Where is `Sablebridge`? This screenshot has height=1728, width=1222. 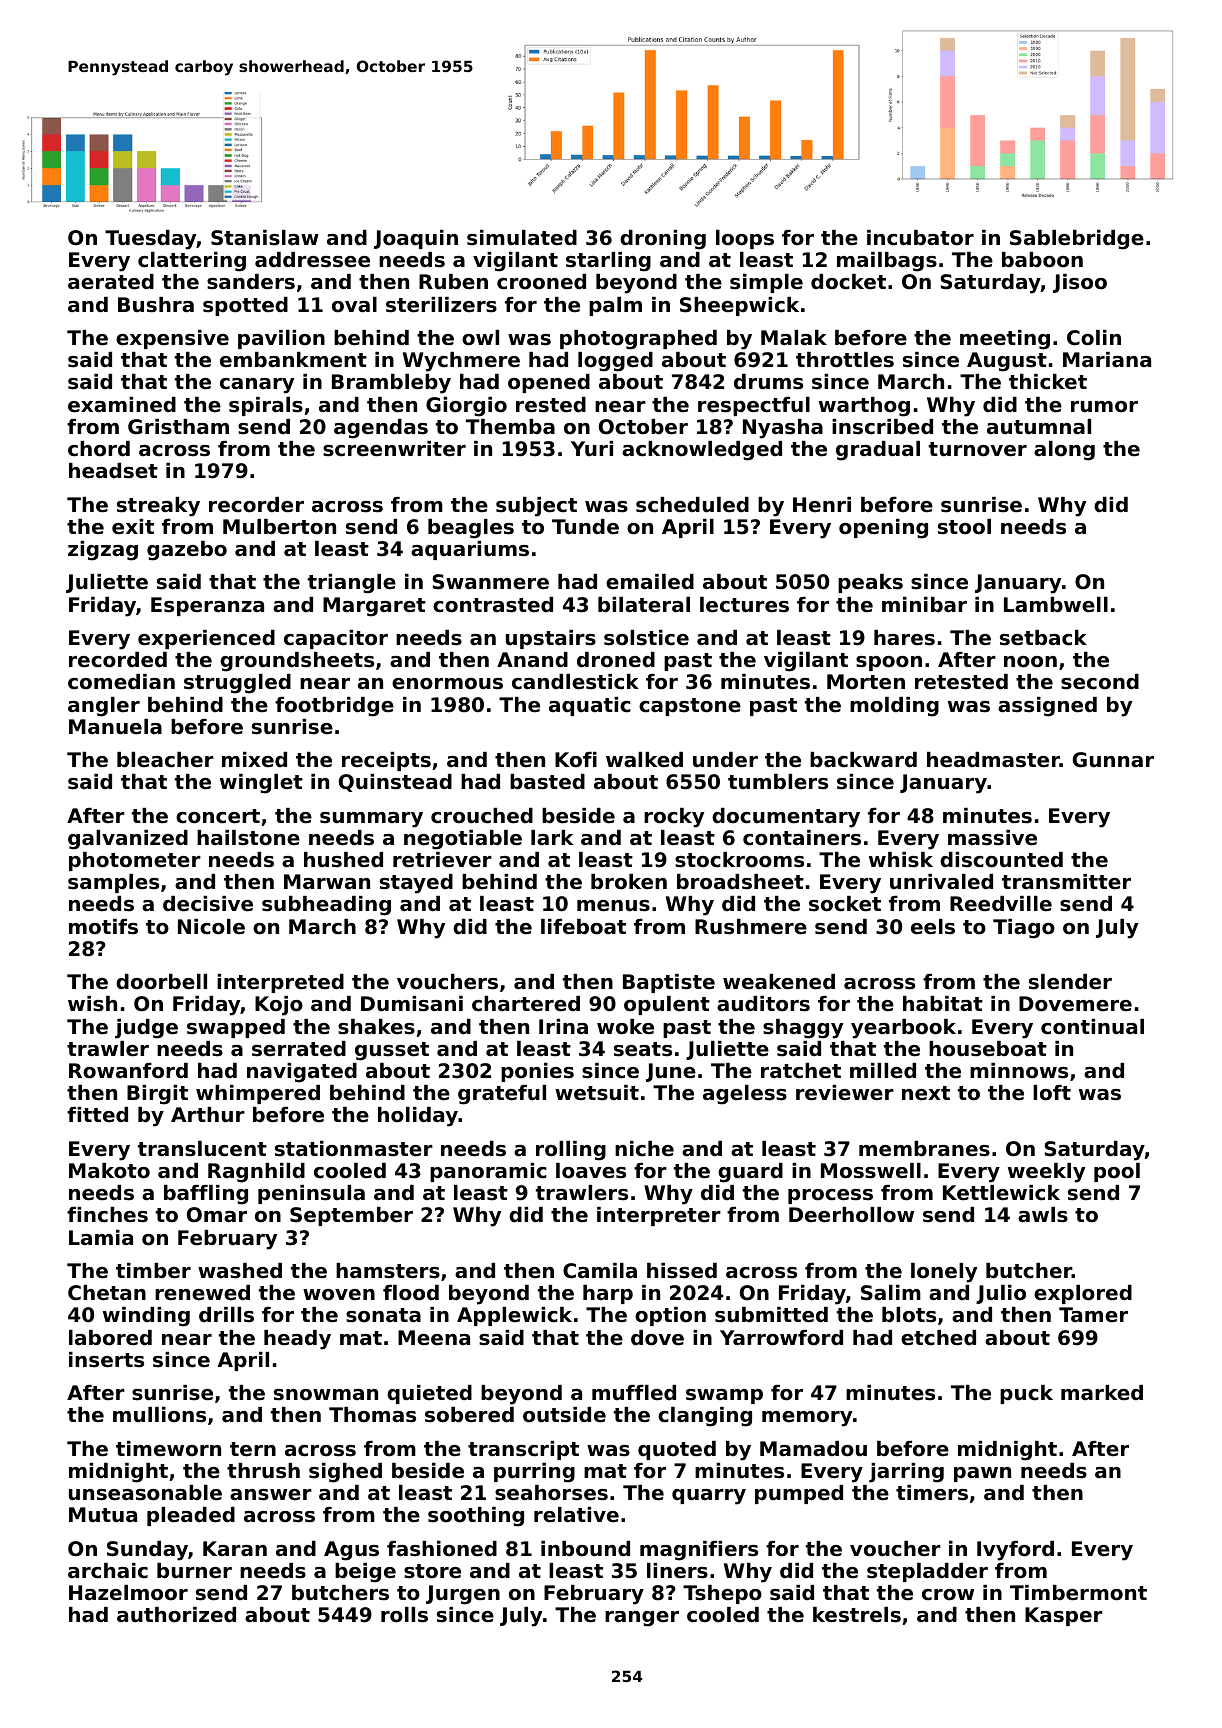 Sablebridge is located at coordinates (1077, 240).
